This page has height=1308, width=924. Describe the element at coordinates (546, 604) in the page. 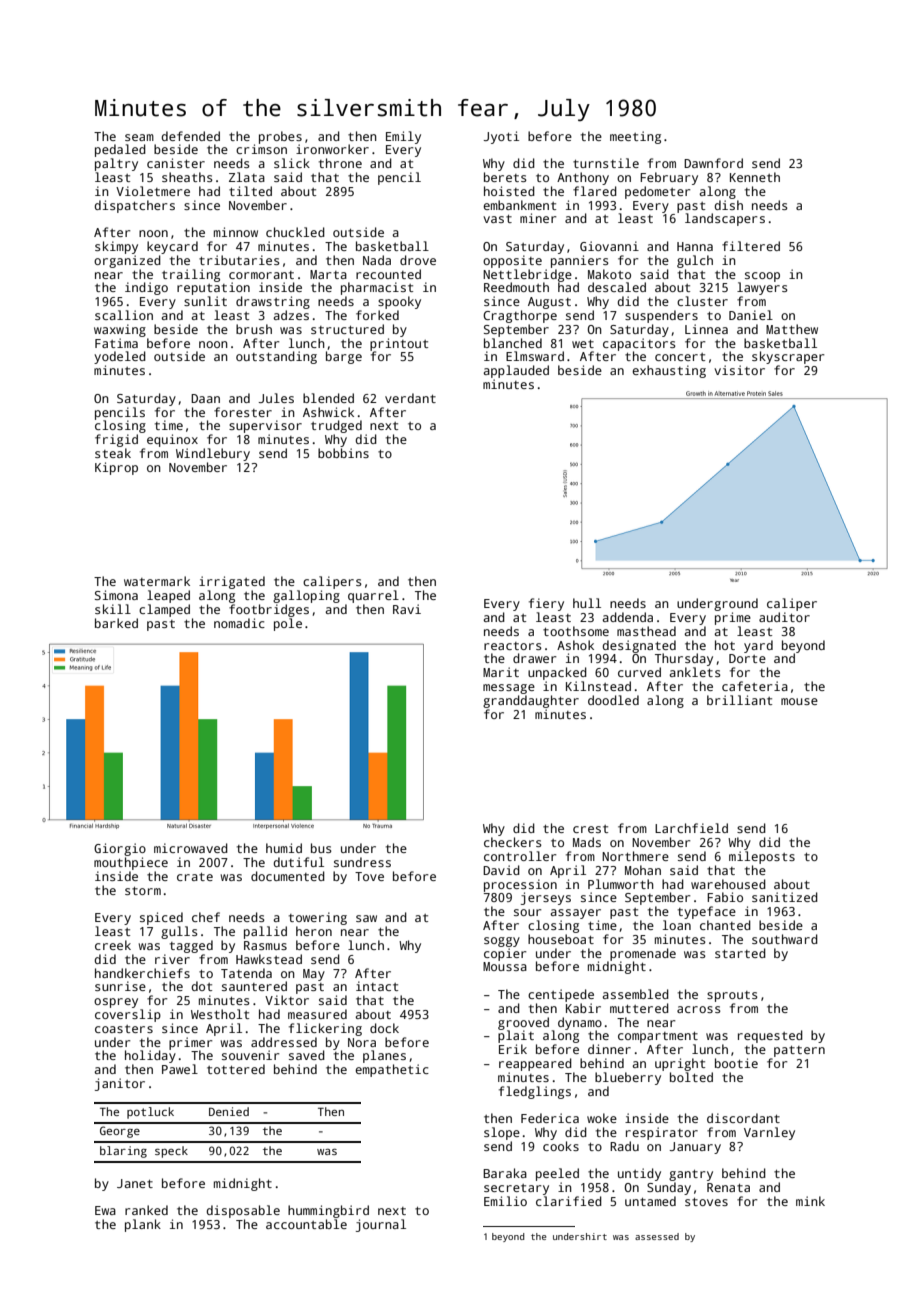

I see `fiery` at that location.
